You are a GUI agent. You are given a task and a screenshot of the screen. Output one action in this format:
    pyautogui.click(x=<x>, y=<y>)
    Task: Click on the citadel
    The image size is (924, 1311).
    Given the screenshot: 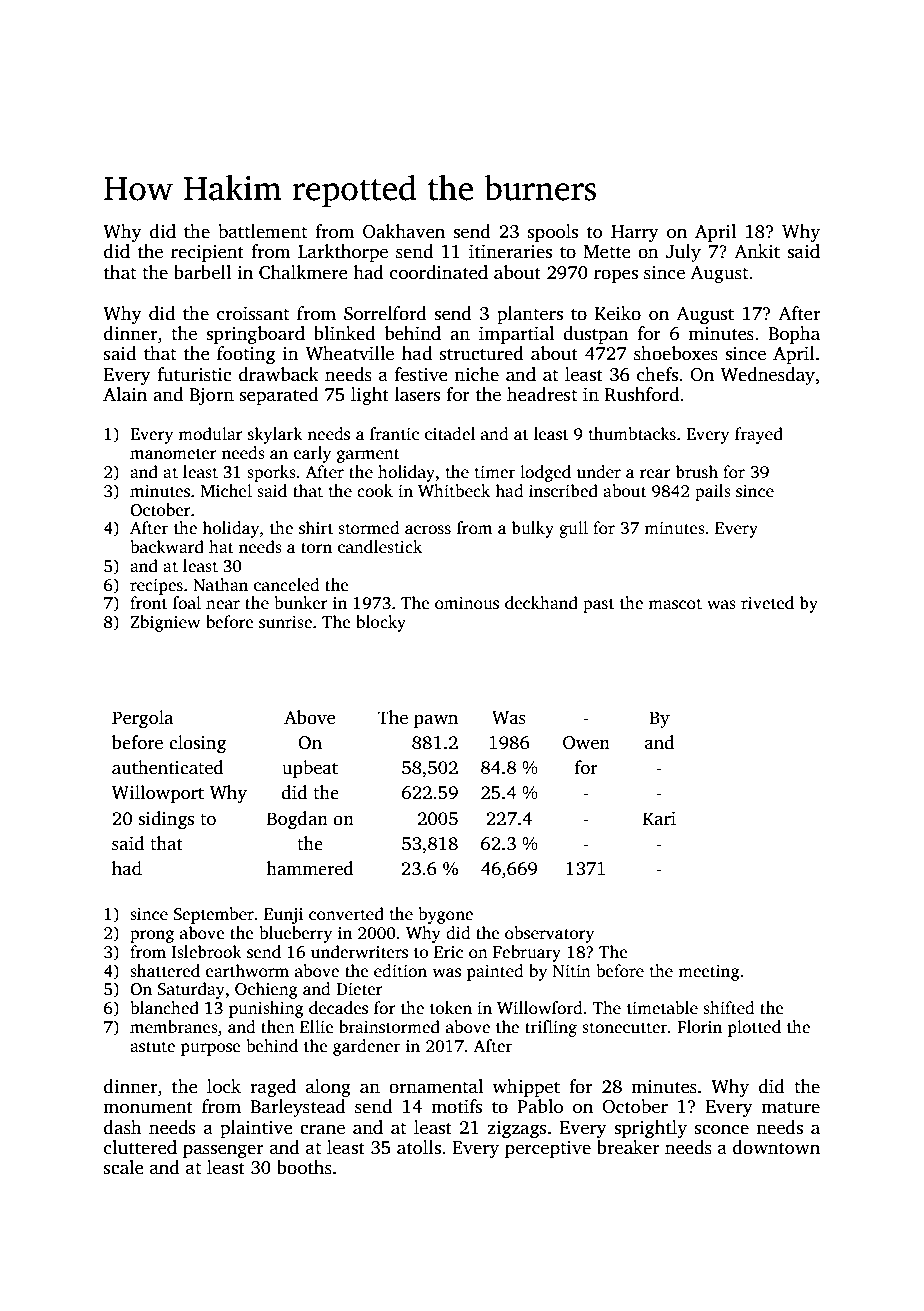 What is the action you would take?
    pyautogui.click(x=450, y=434)
